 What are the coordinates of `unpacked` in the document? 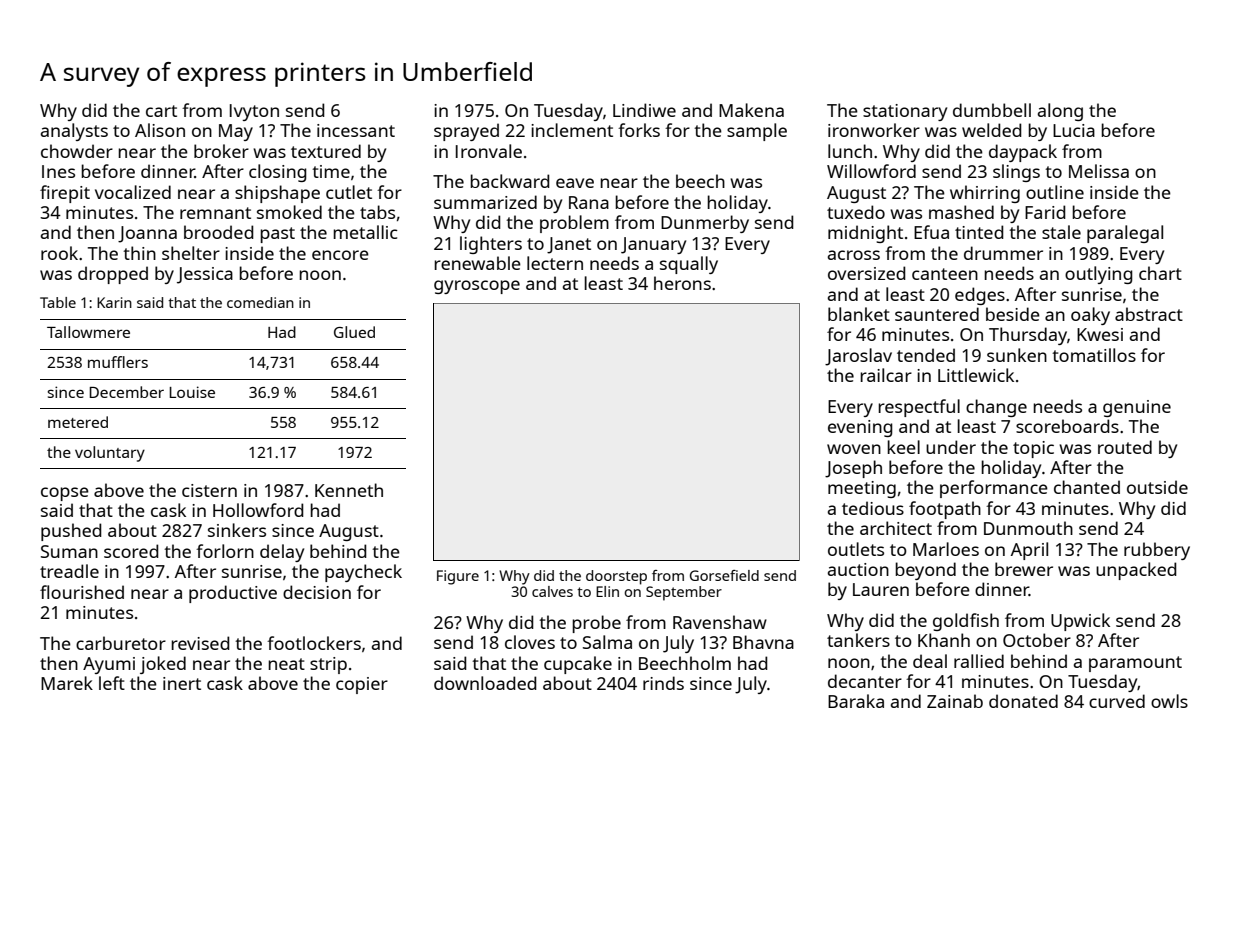 It's located at (1136, 571).
